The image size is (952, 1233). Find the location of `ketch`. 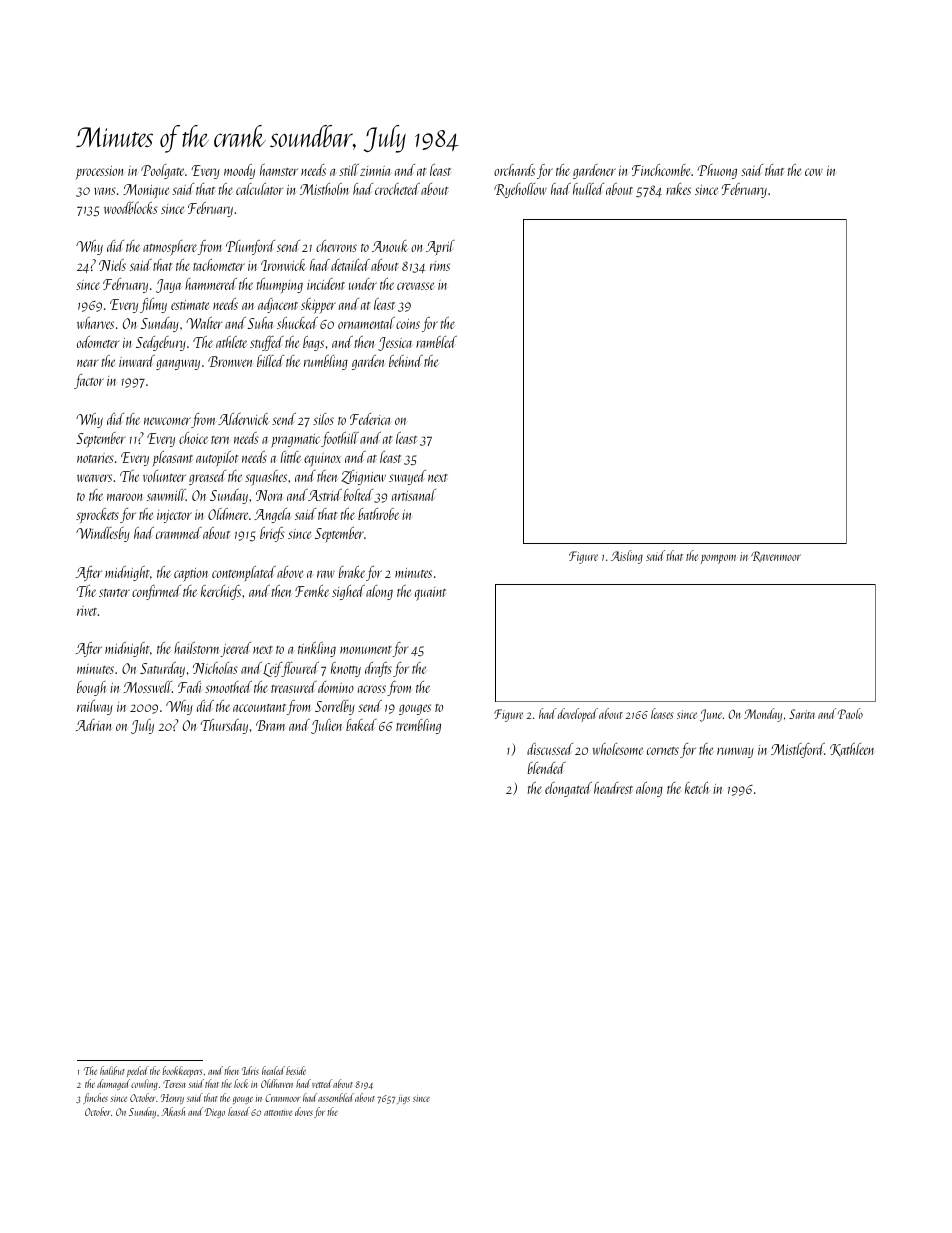

ketch is located at coordinates (697, 788).
